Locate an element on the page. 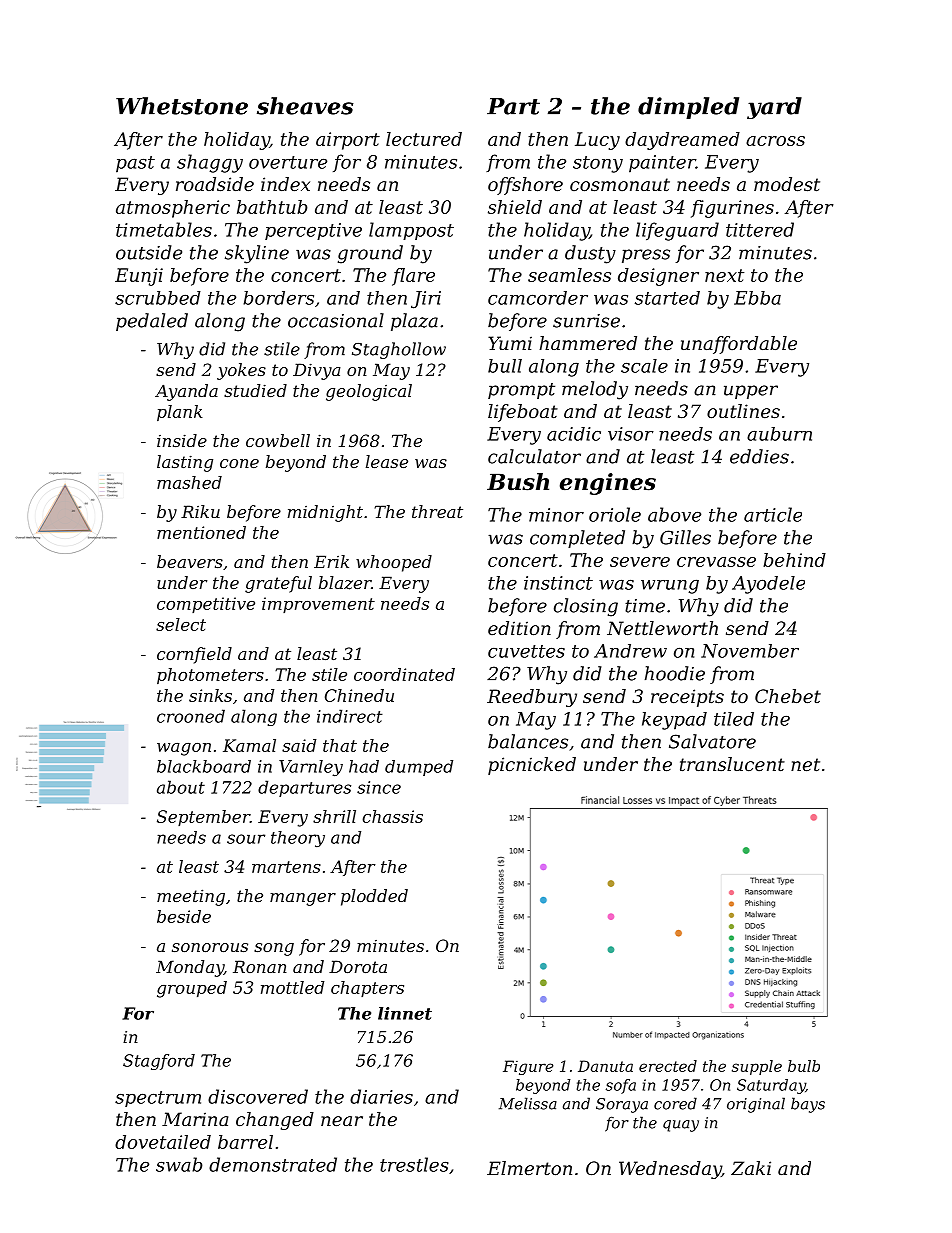 Image resolution: width=952 pixels, height=1233 pixels. translucent is located at coordinates (732, 764).
